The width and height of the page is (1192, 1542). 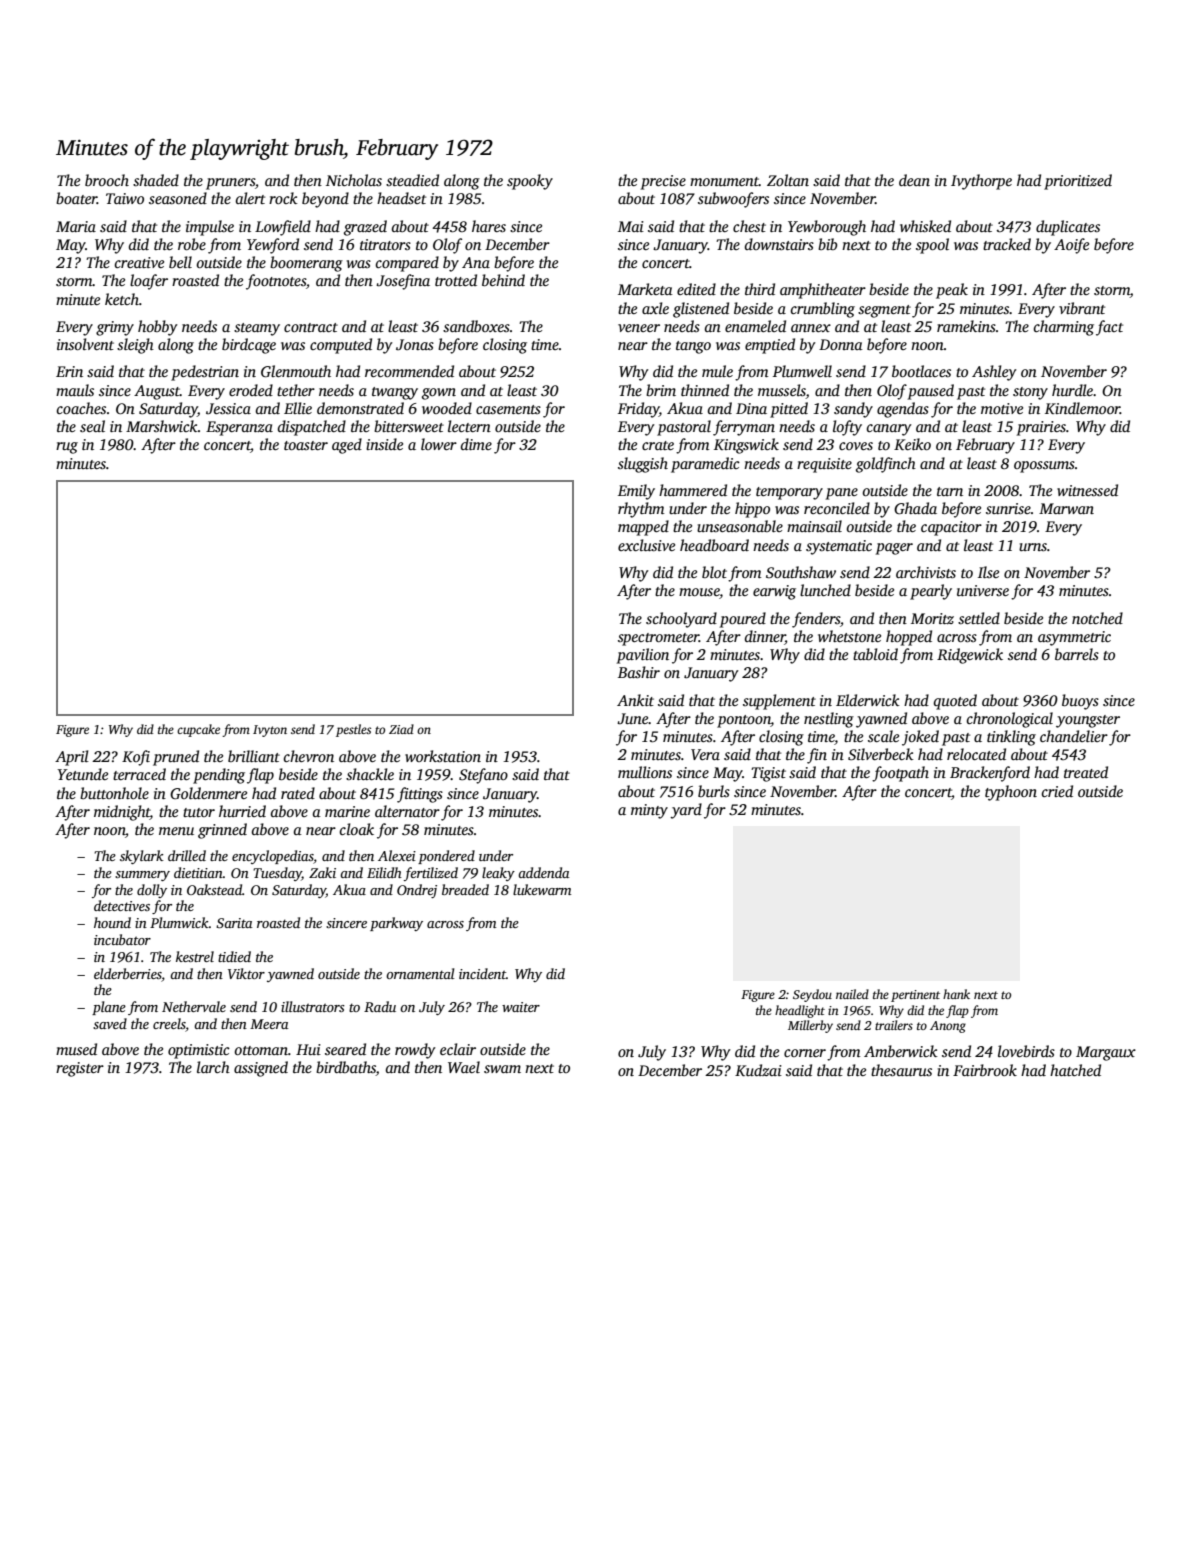 I want to click on rug, so click(x=67, y=448).
